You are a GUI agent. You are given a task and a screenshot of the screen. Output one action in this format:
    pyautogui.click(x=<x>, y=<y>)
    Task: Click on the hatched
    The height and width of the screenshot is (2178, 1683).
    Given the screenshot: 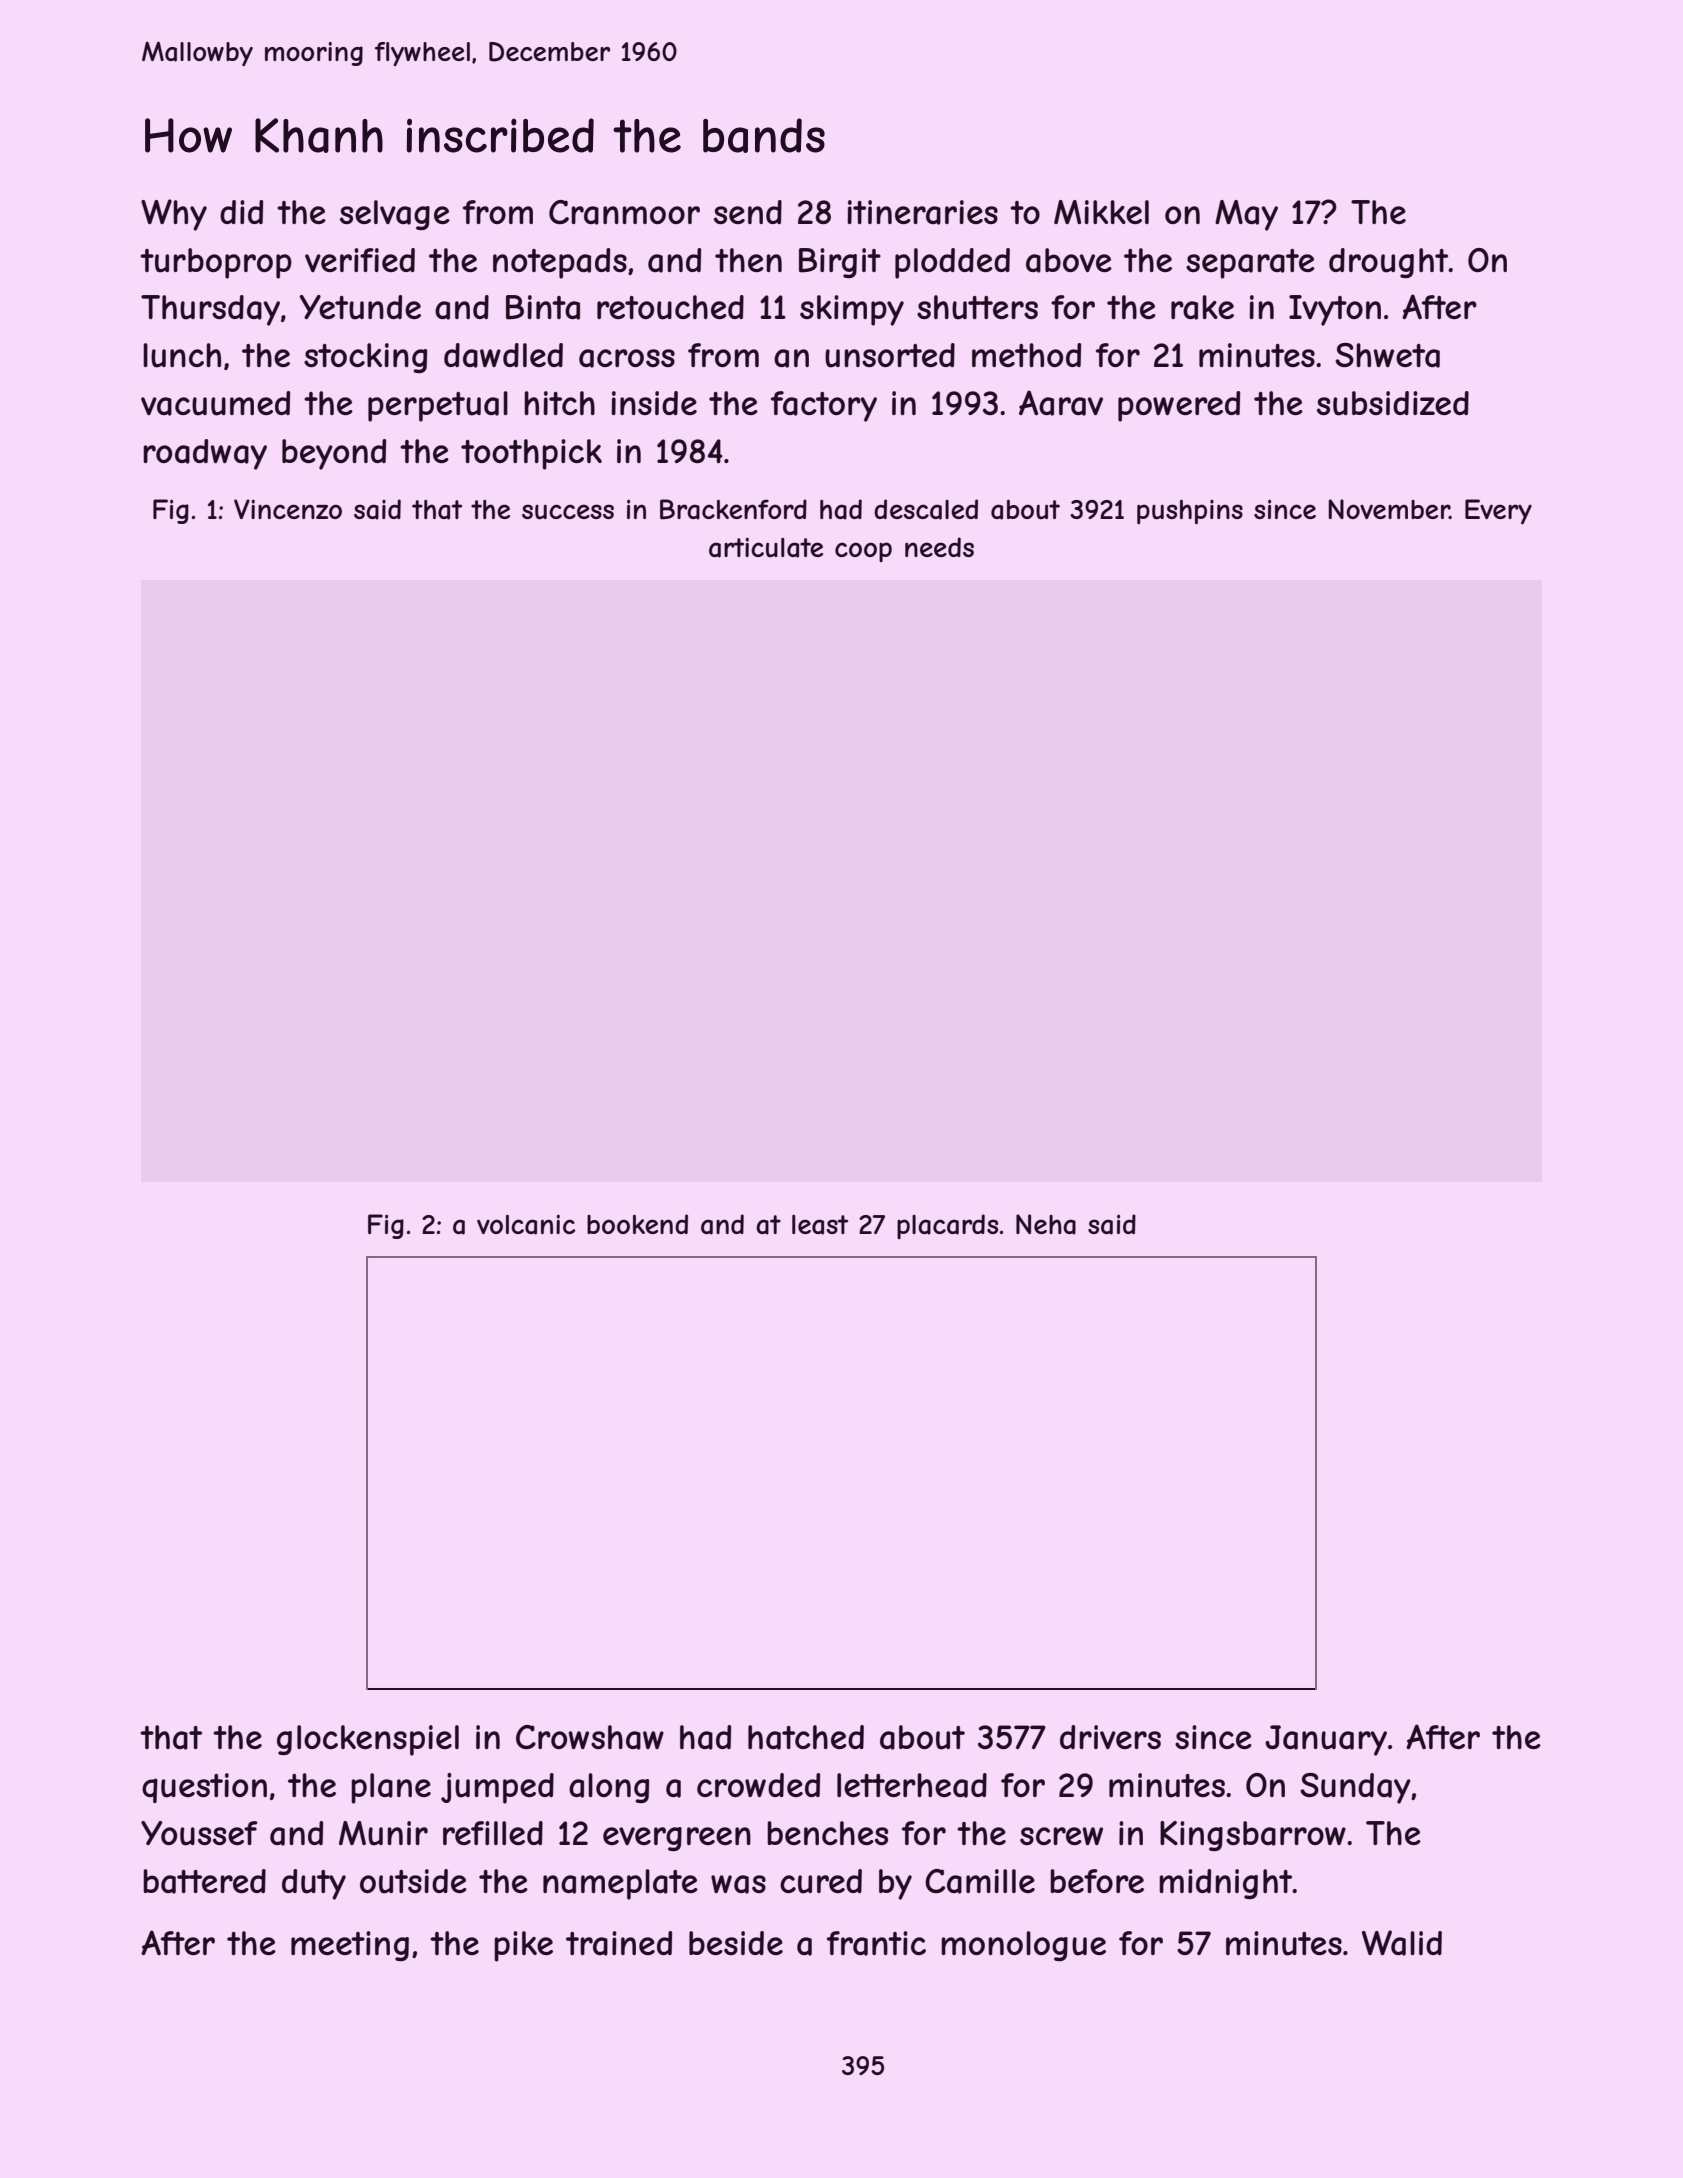 What is the action you would take?
    pyautogui.click(x=806, y=1737)
